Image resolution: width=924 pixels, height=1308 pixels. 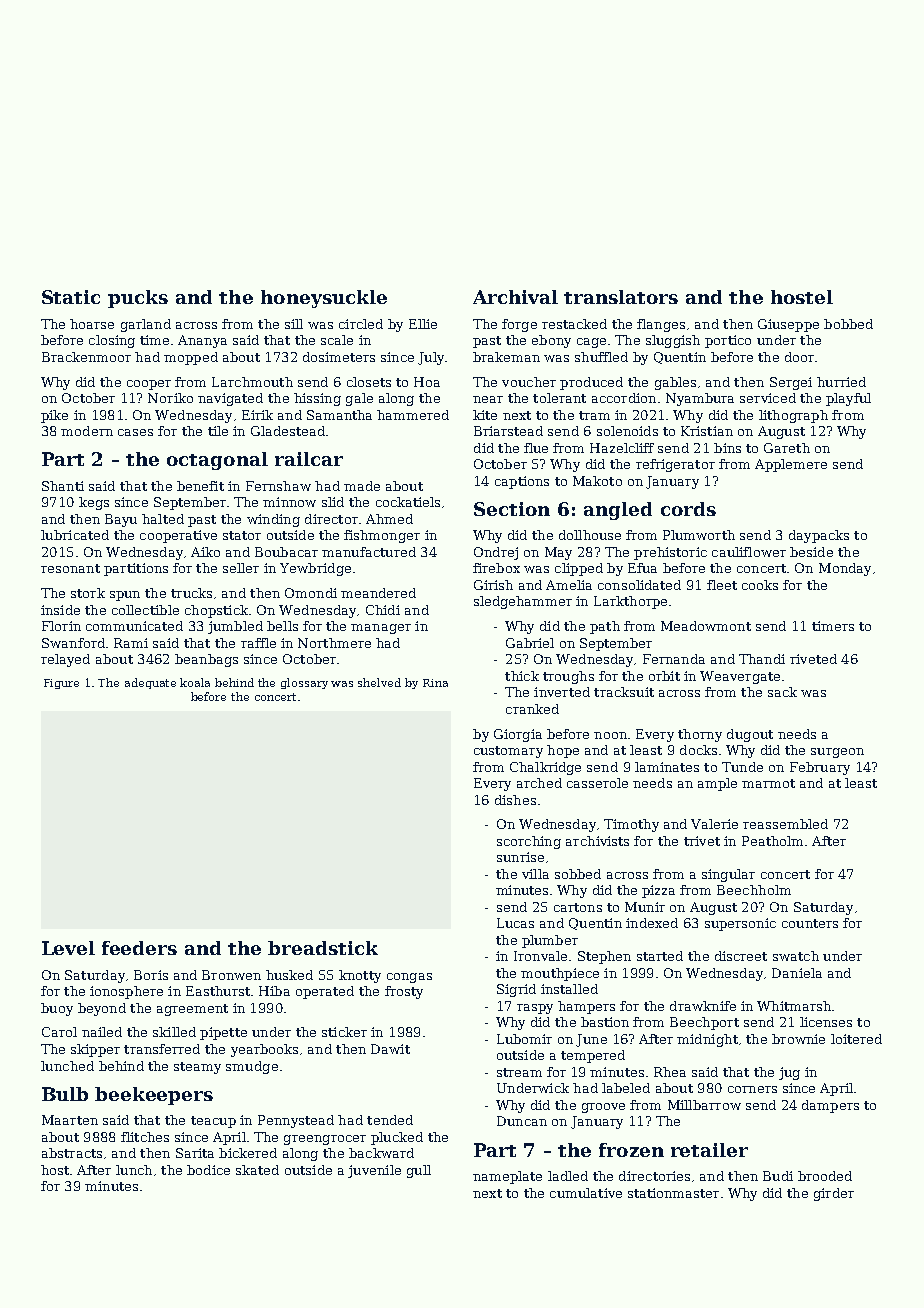 I want to click on feeders, so click(x=139, y=948).
